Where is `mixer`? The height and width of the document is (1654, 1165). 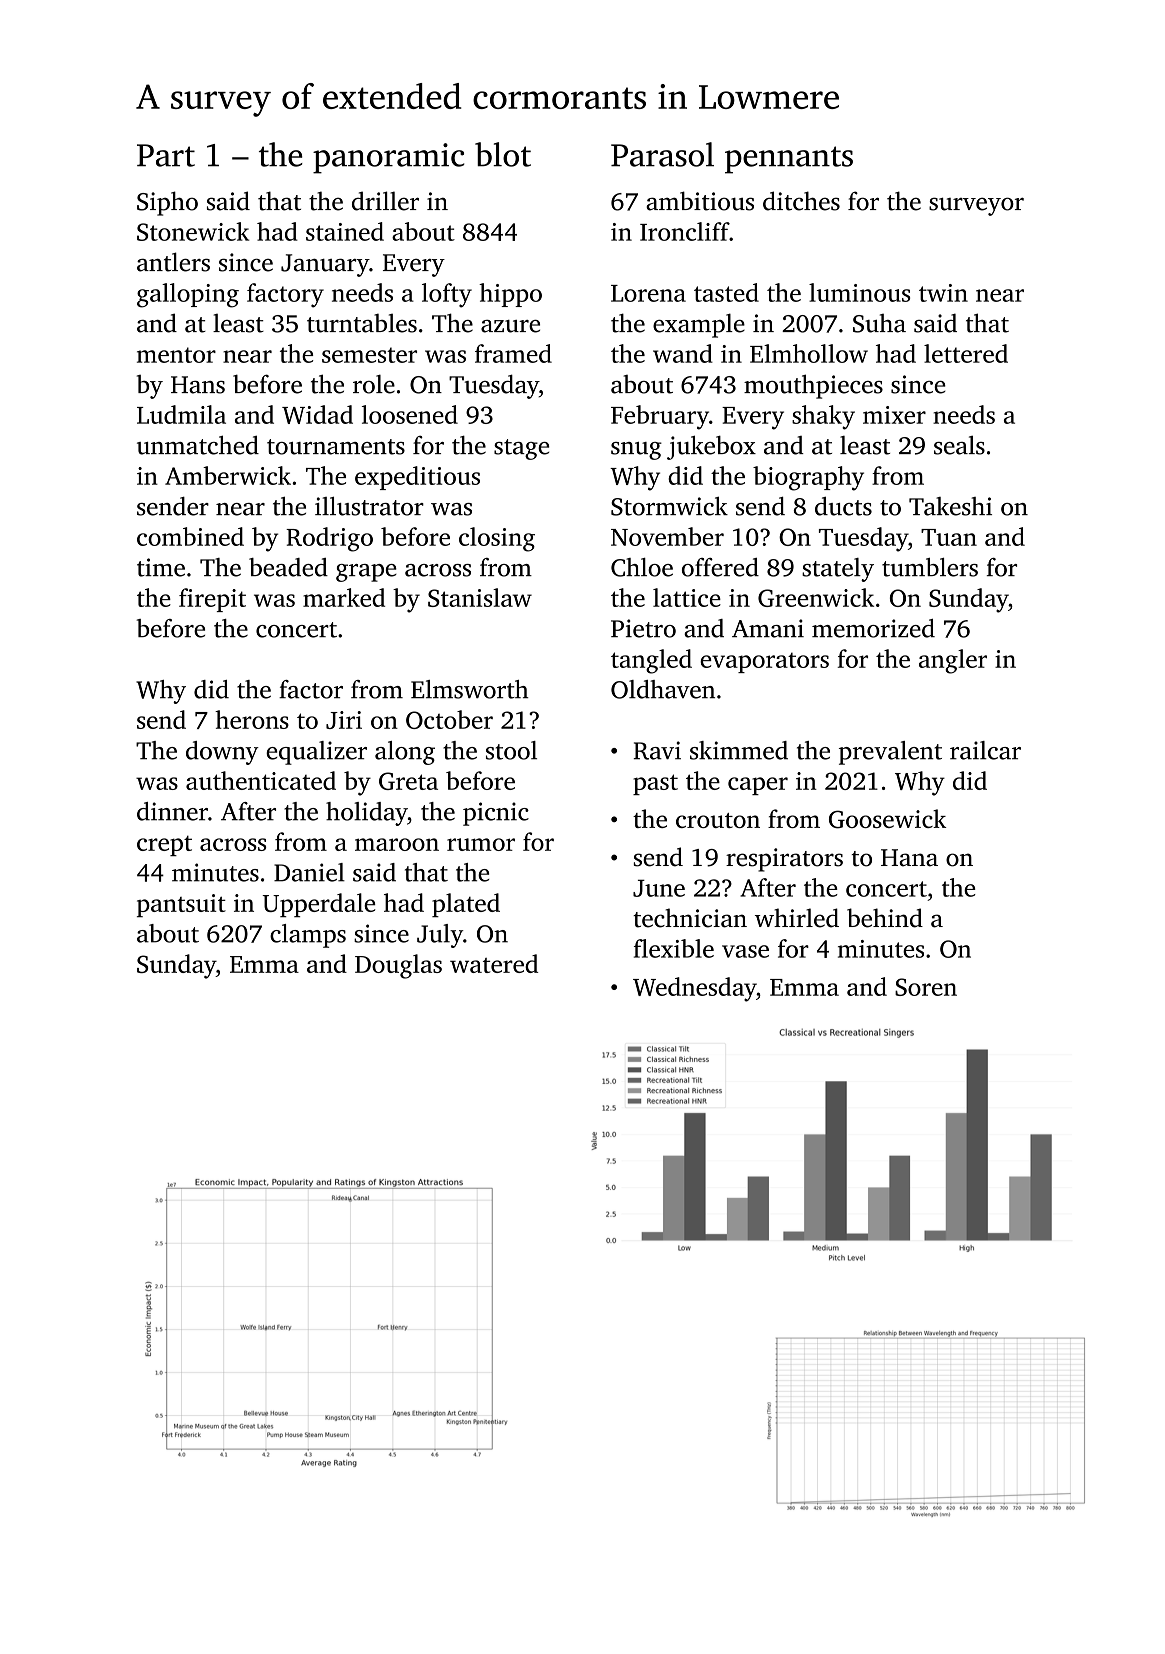 mixer is located at coordinates (894, 415).
